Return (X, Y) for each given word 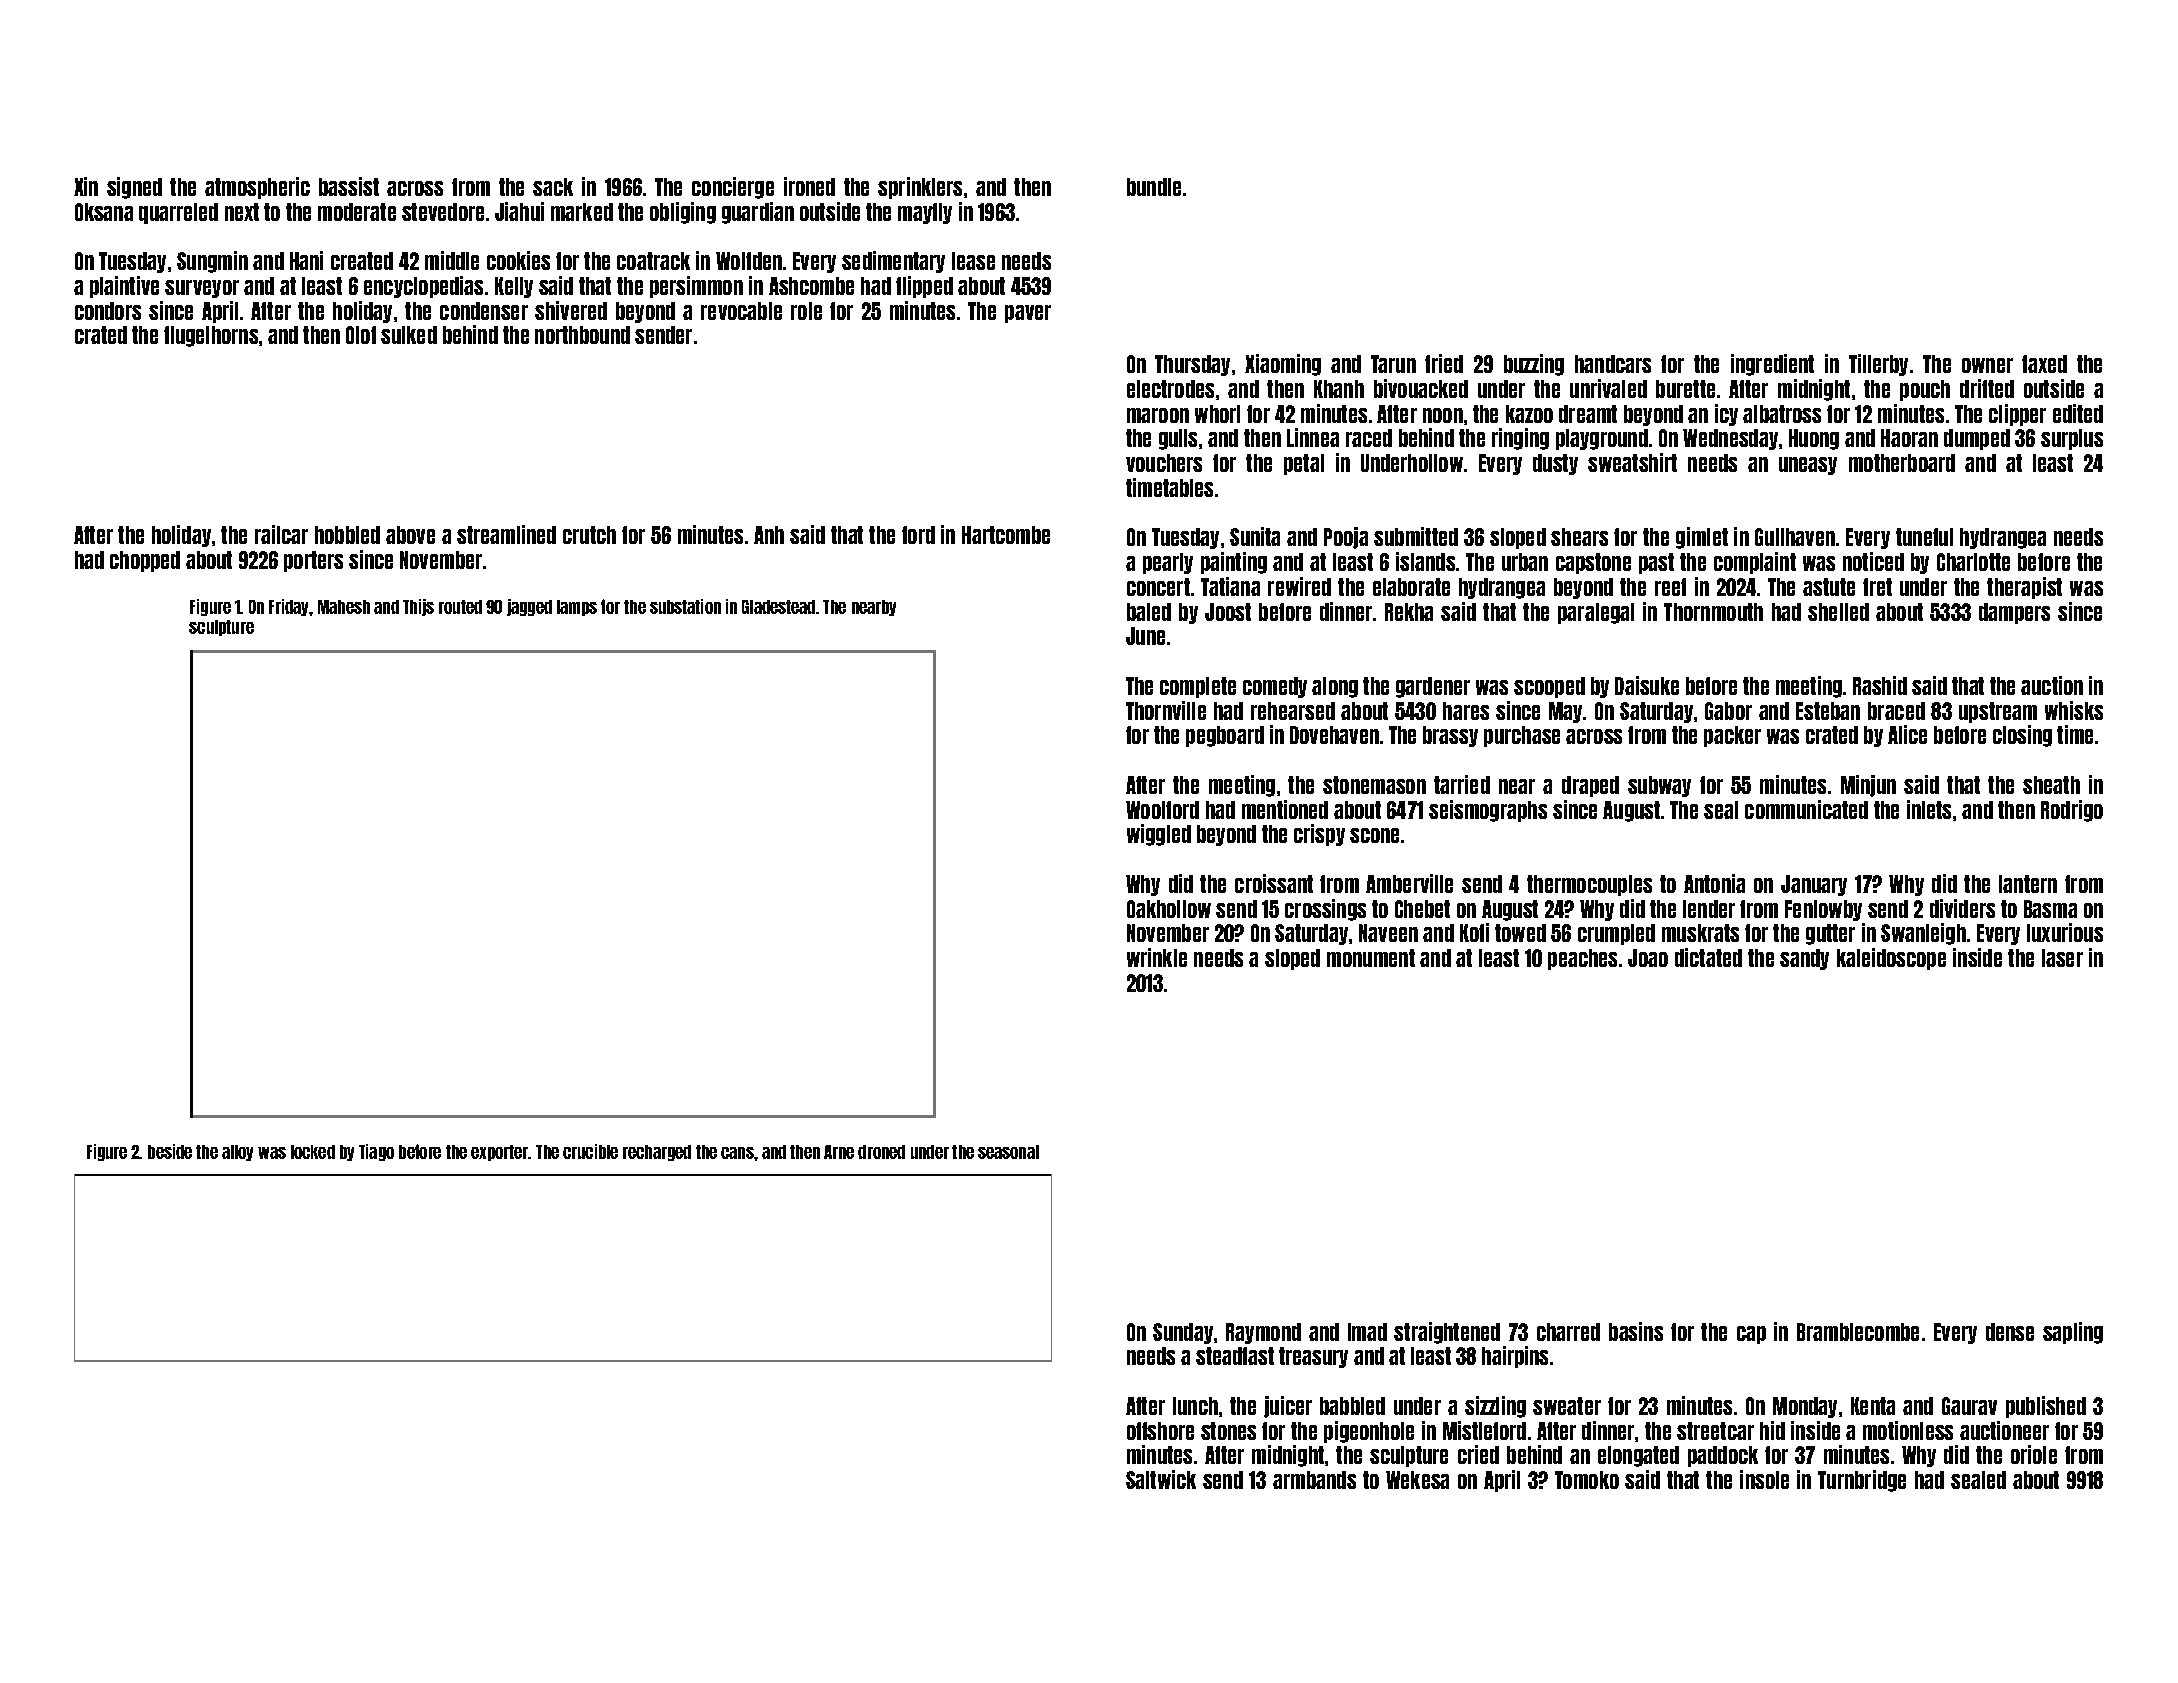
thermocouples (1589, 885)
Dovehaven (1334, 735)
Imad (1367, 1332)
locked (313, 1152)
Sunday (1183, 1333)
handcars (1613, 364)
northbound (582, 335)
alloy (237, 1153)
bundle (1154, 187)
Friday (289, 607)
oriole (2034, 1454)
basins (1636, 1331)
